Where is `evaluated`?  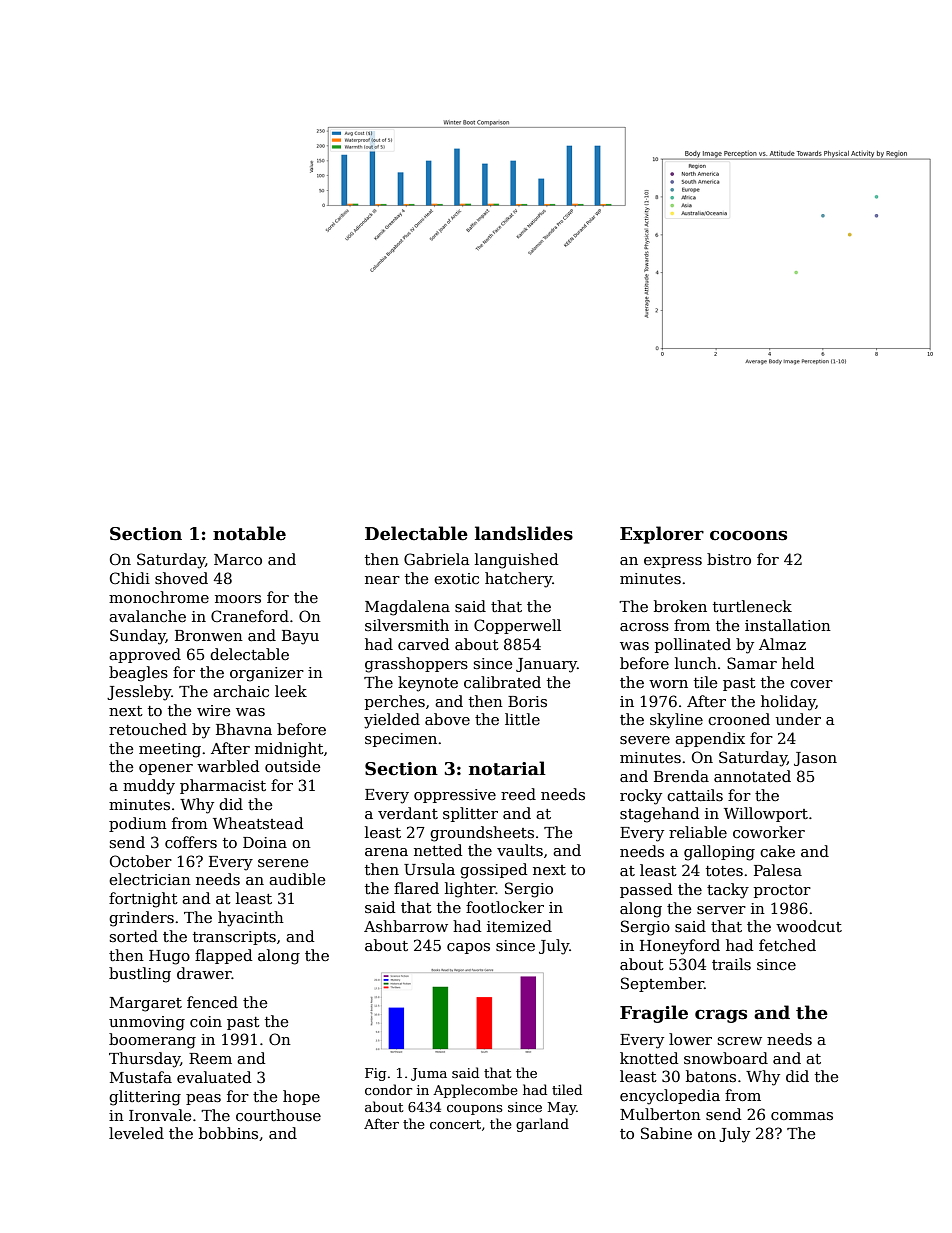 evaluated is located at coordinates (214, 1077).
